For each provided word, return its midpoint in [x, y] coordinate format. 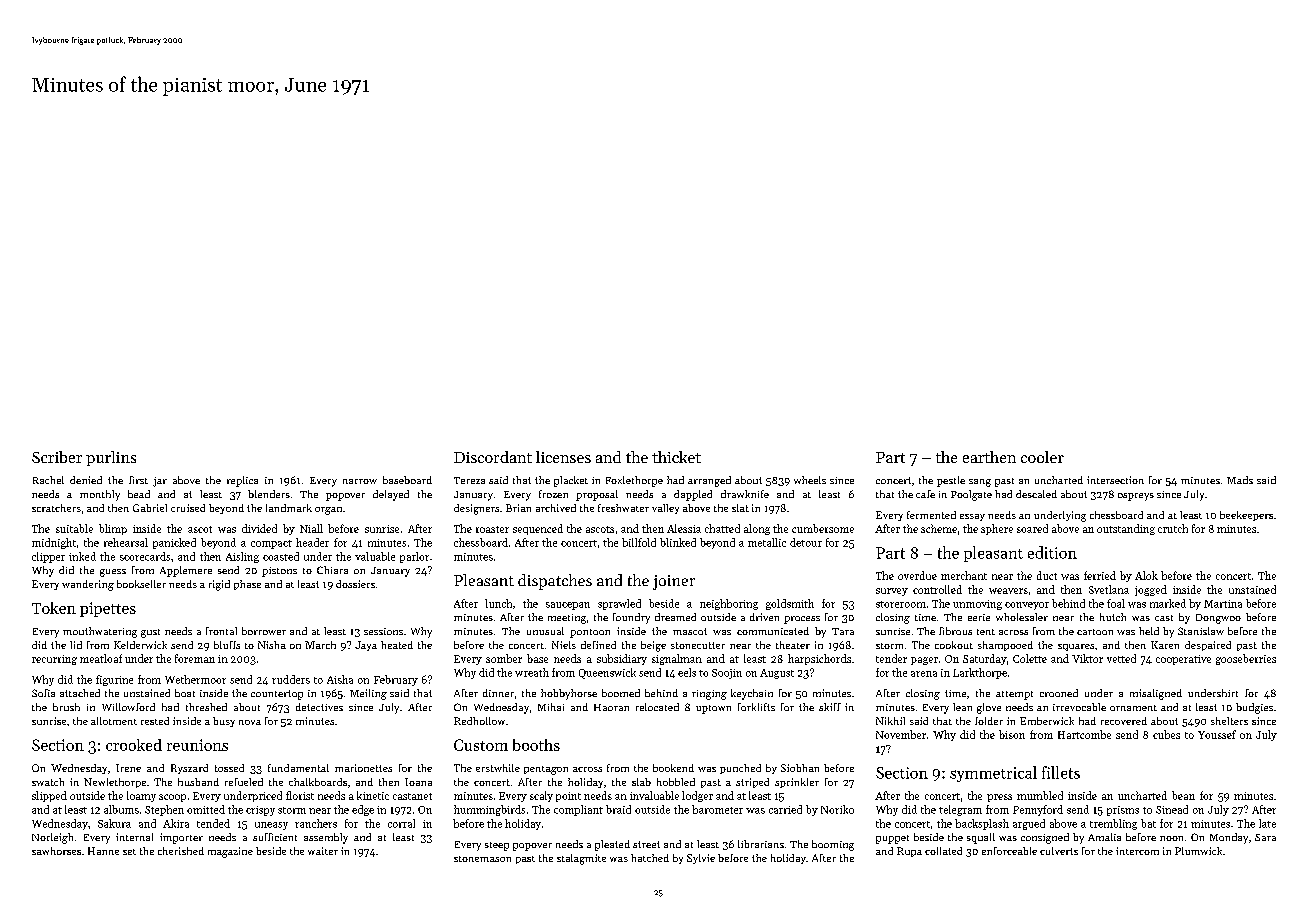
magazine [230, 852]
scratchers [56, 508]
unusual [545, 631]
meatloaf [101, 658]
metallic [767, 542]
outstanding [1126, 529]
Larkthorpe [980, 673]
